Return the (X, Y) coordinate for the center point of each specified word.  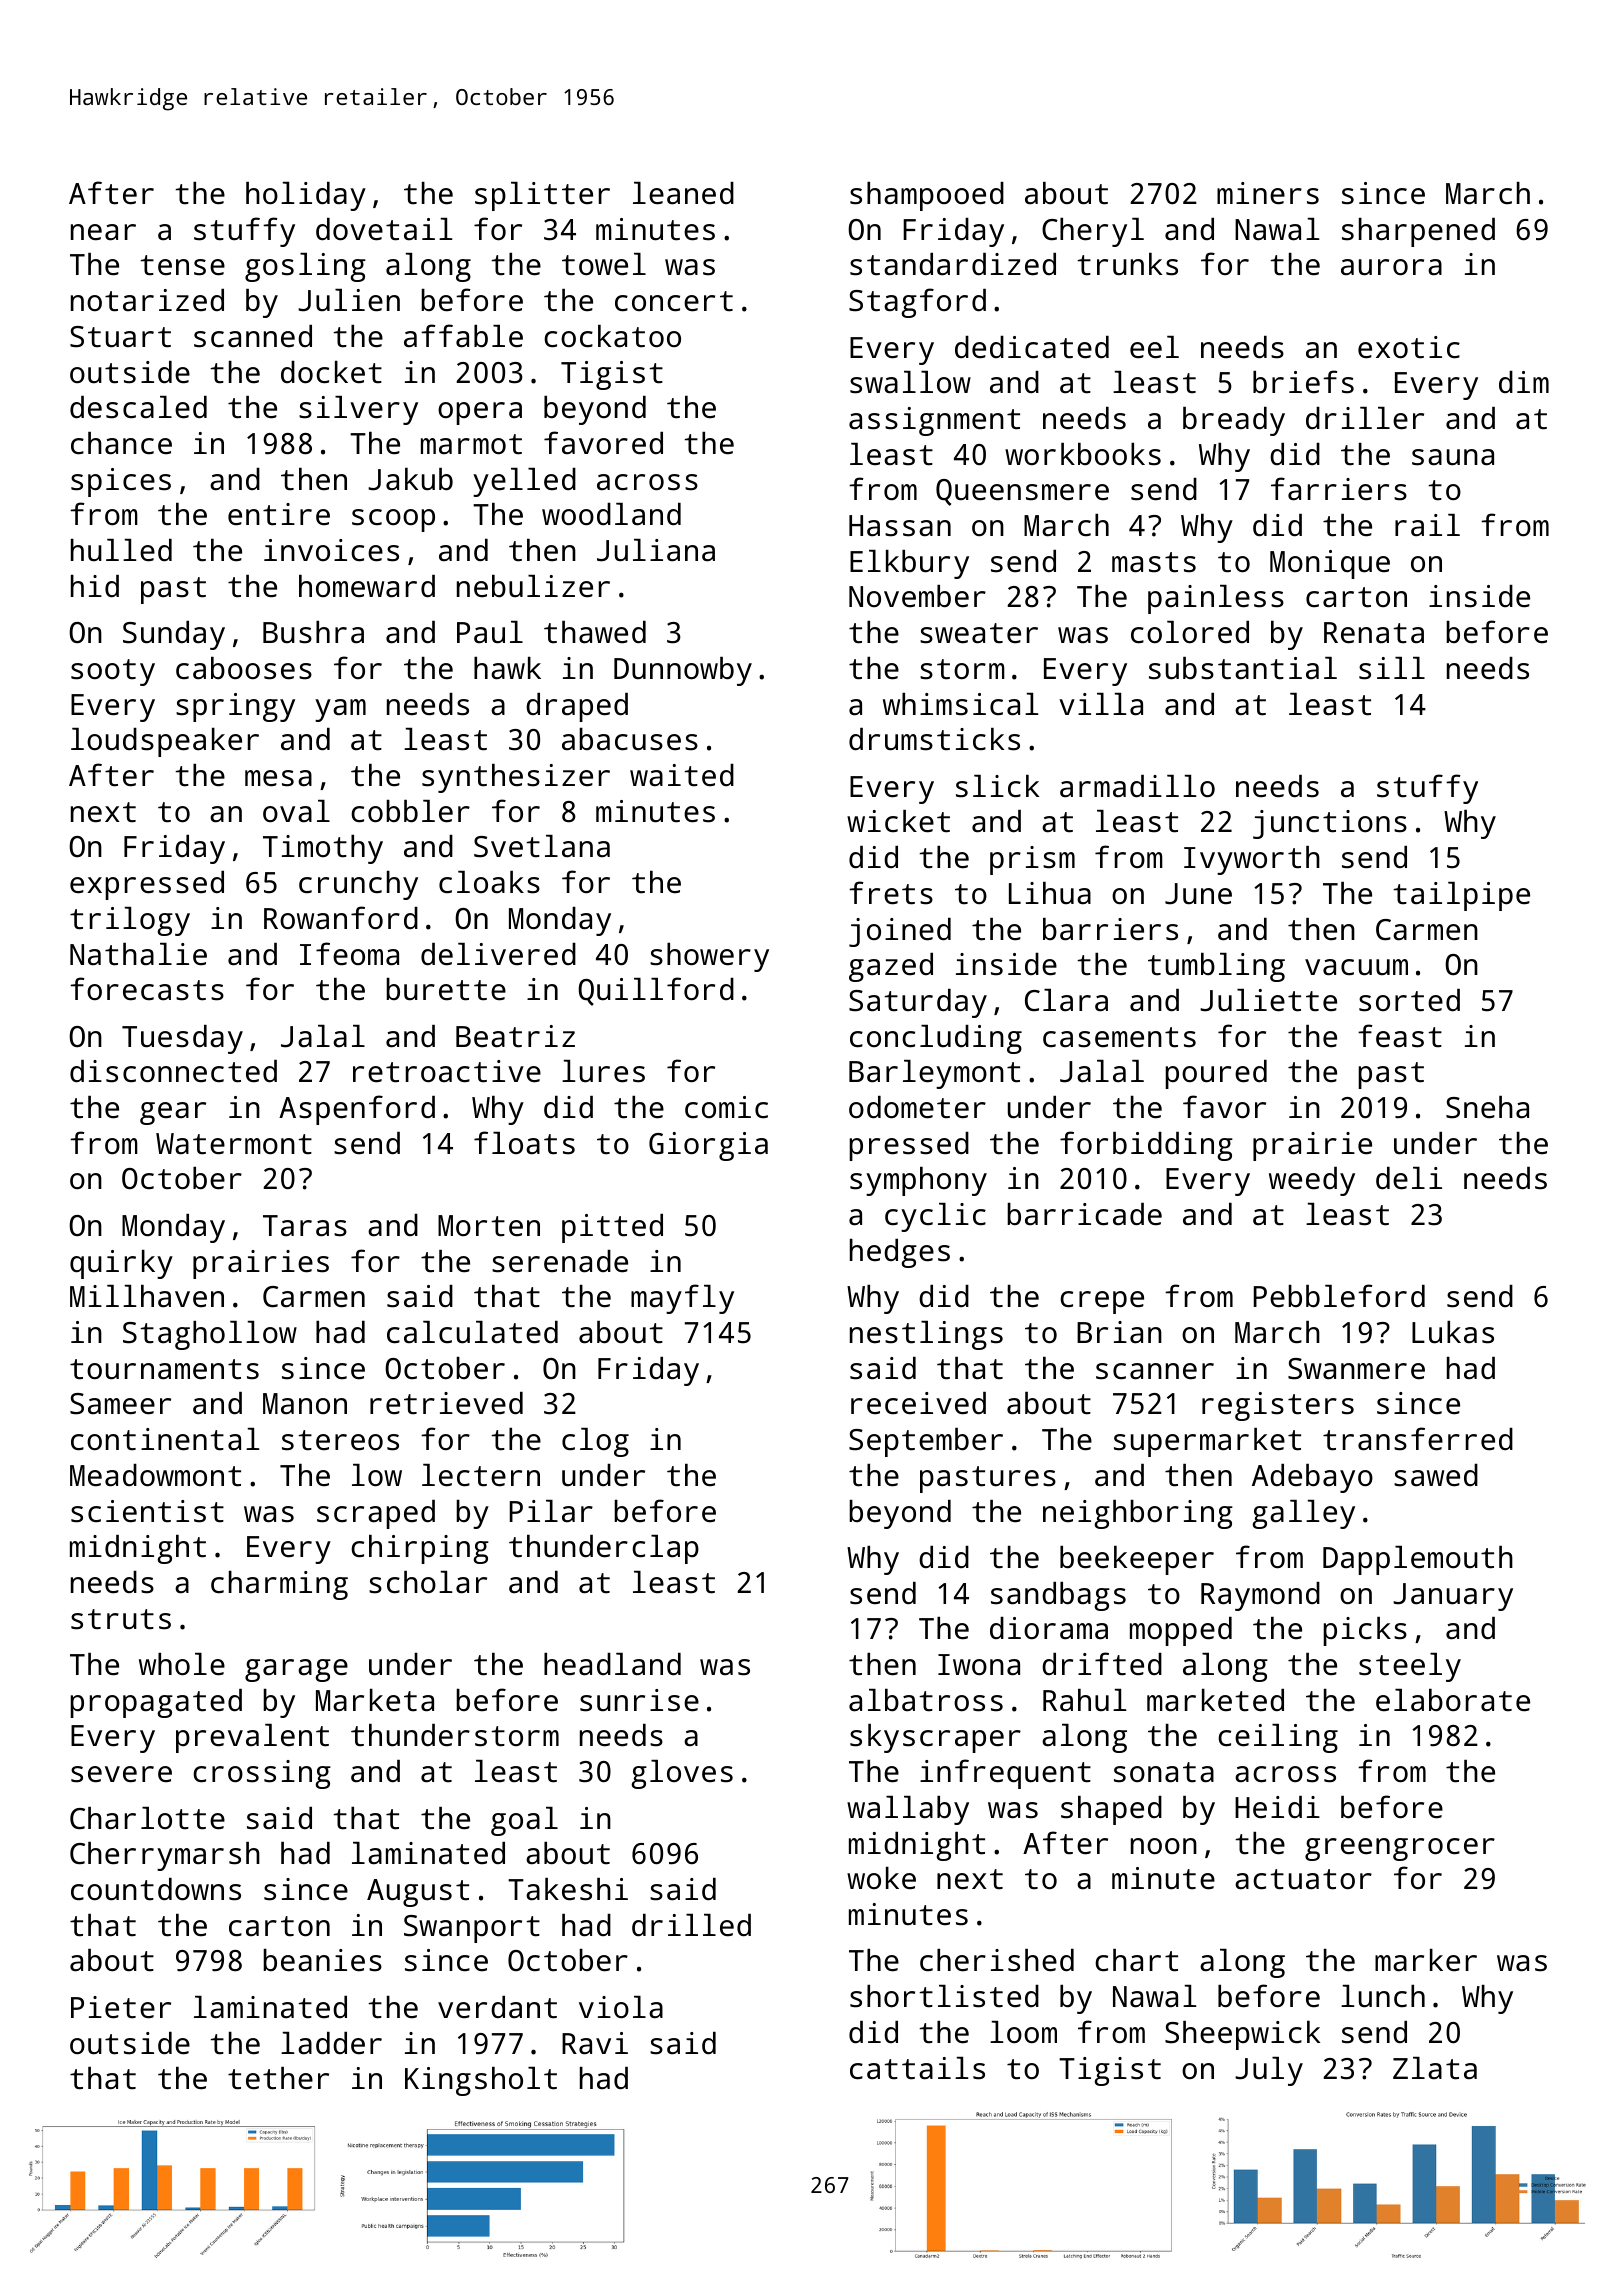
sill (1392, 668)
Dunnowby (683, 671)
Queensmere (1022, 492)
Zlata (1435, 2068)
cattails (917, 2068)
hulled (121, 550)
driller (1365, 418)
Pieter (121, 2007)
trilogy (130, 921)
